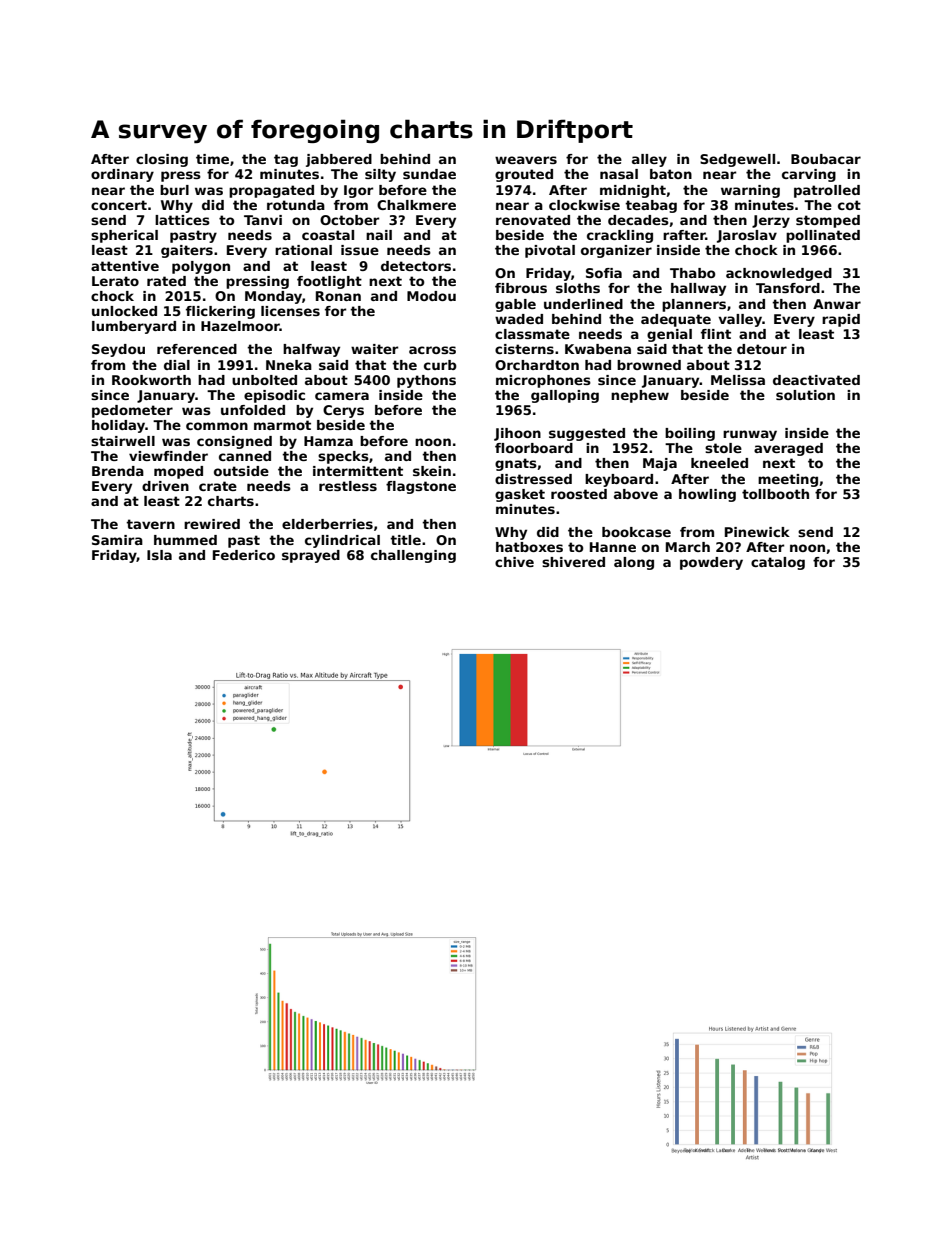 The width and height of the screenshot is (952, 1233). Describe the element at coordinates (124, 236) in the screenshot. I see `spherical` at that location.
